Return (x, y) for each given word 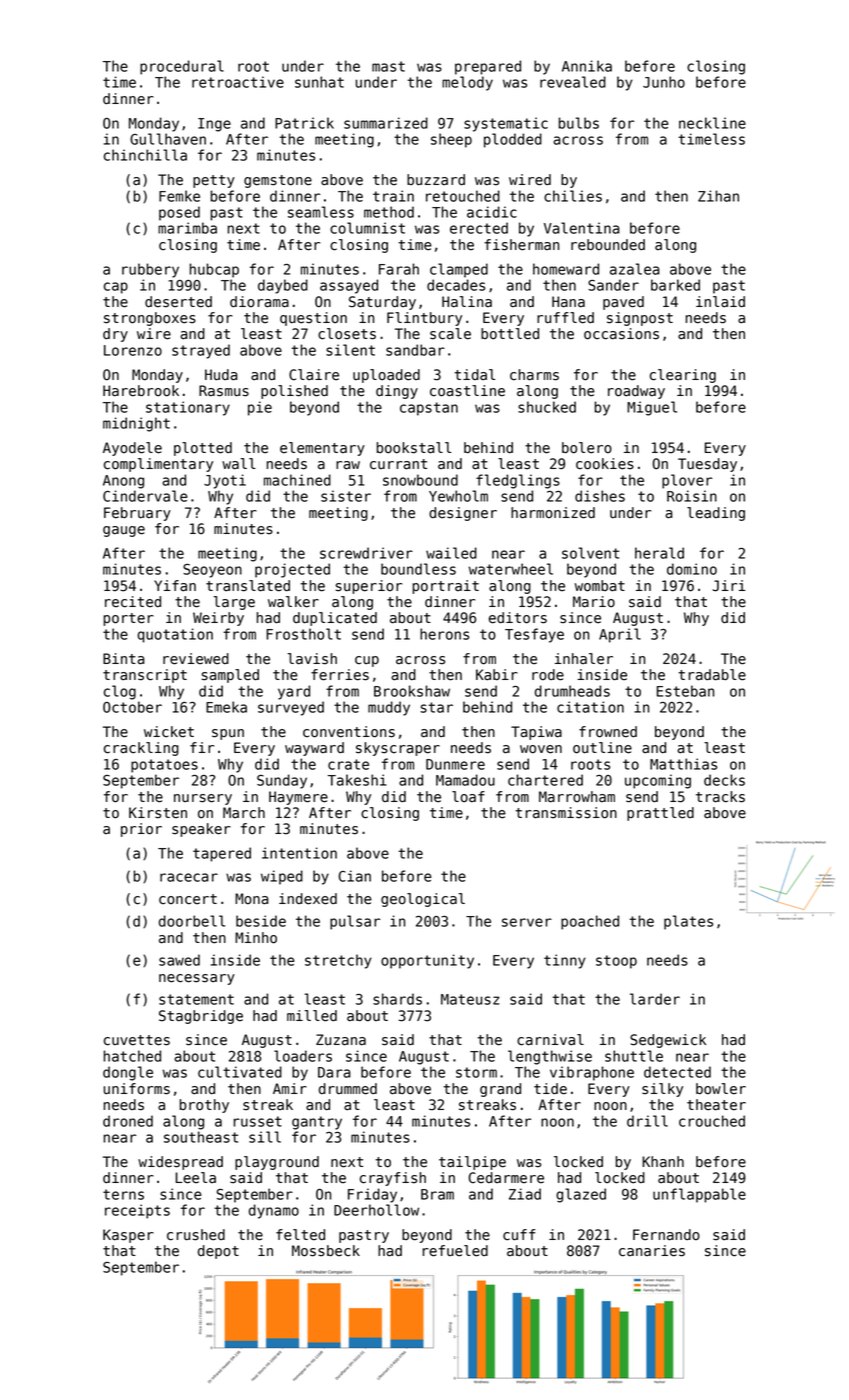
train (393, 196)
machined (297, 480)
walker (293, 602)
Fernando (666, 1235)
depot (218, 1252)
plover (687, 481)
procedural (182, 67)
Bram (437, 1194)
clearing (683, 376)
